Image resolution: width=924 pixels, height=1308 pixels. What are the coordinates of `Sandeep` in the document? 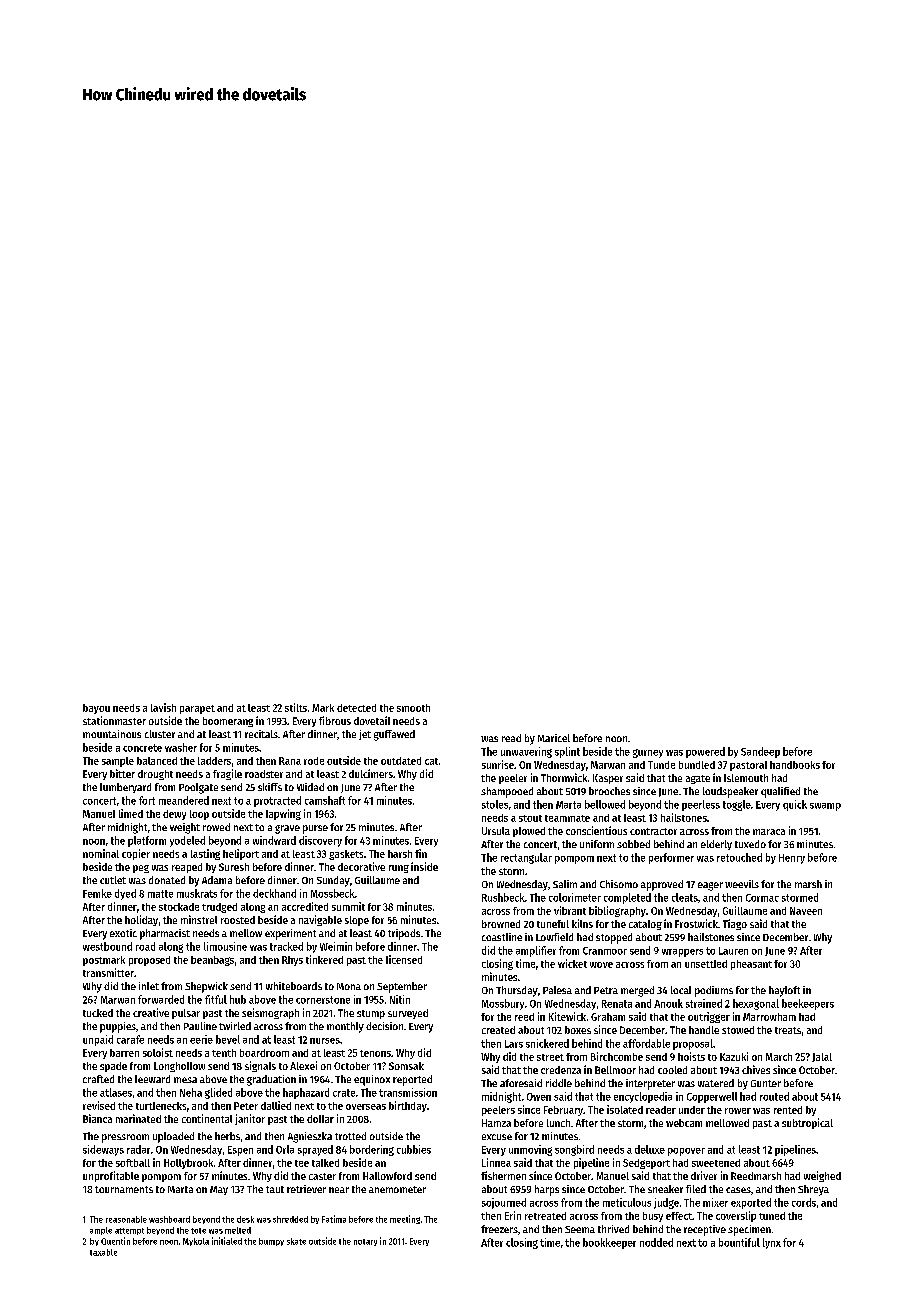 It's located at (760, 752).
